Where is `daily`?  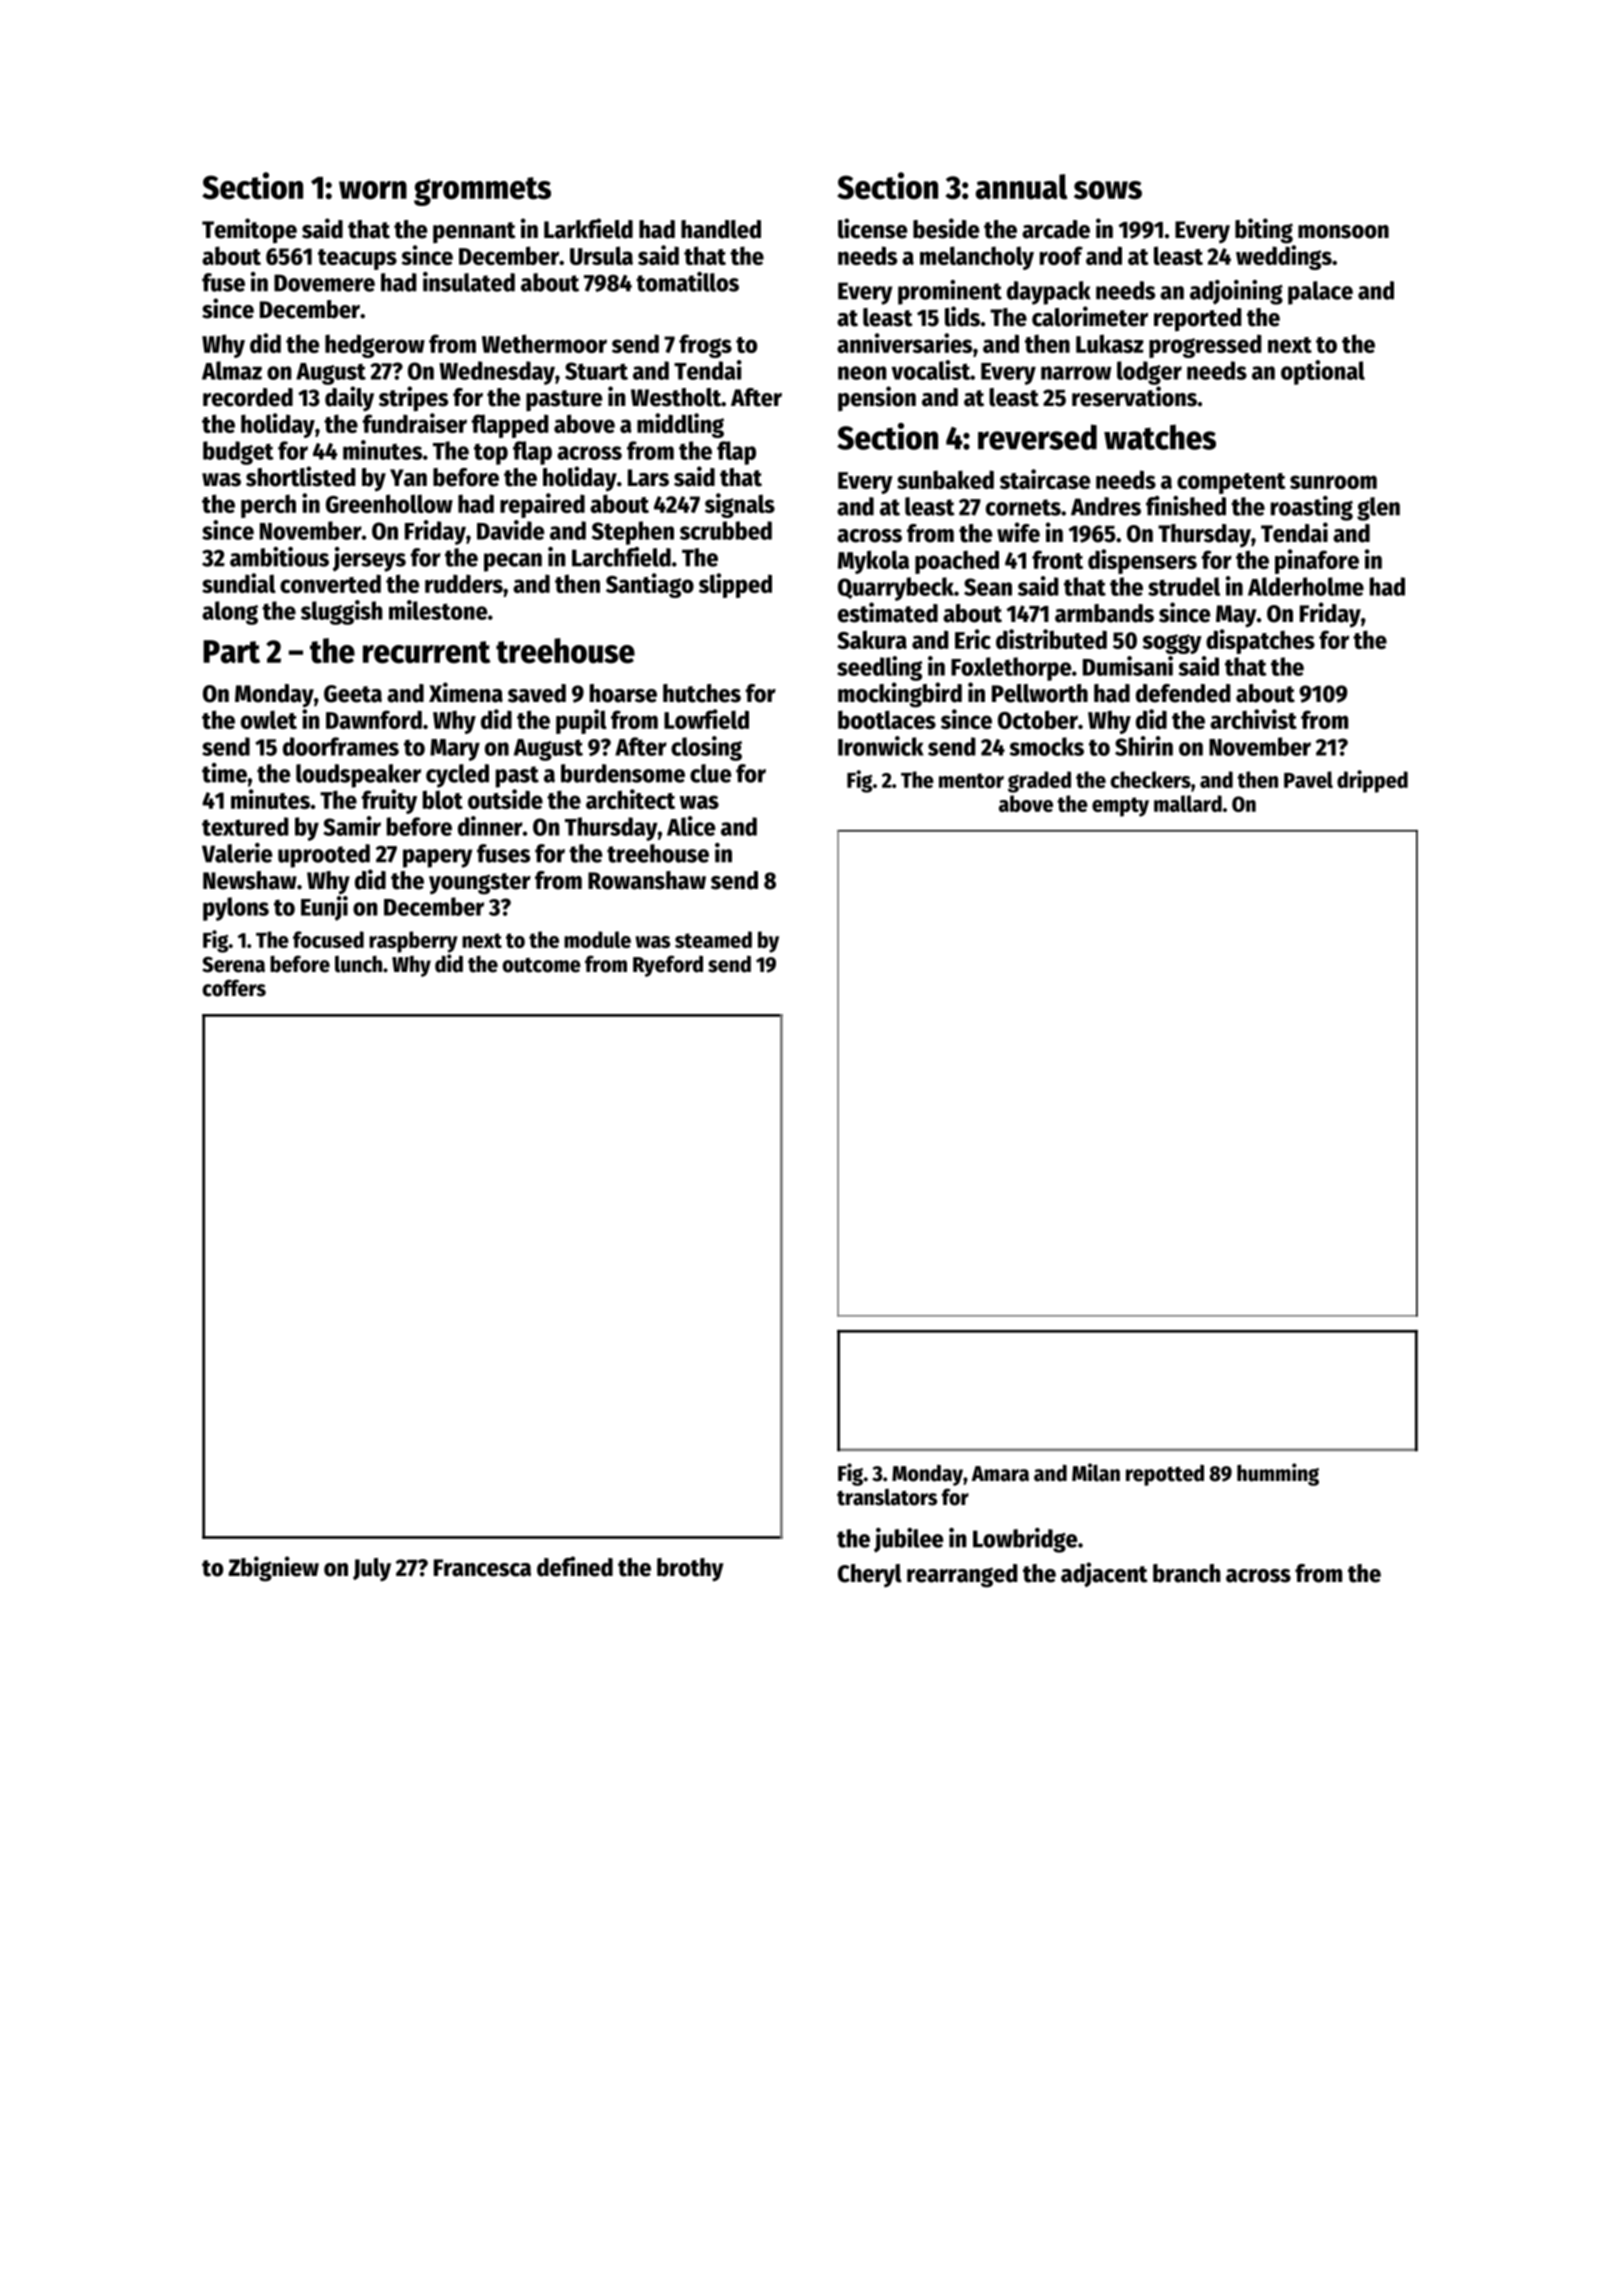 daily is located at coordinates (349, 399).
